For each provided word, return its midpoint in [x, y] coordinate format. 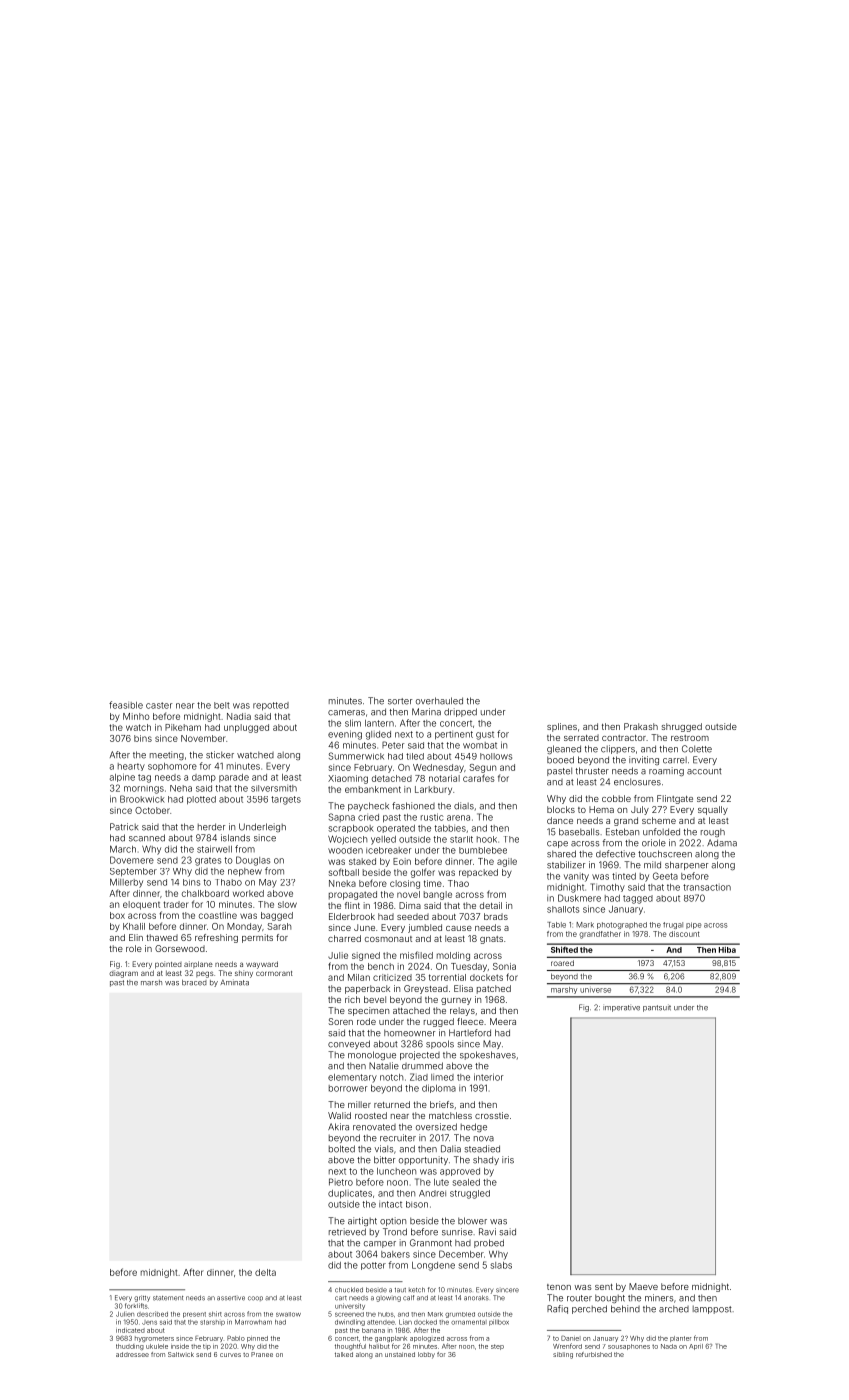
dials [464, 806]
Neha [181, 788]
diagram [123, 974]
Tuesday [469, 967]
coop [255, 1298]
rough [713, 832]
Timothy [608, 887]
